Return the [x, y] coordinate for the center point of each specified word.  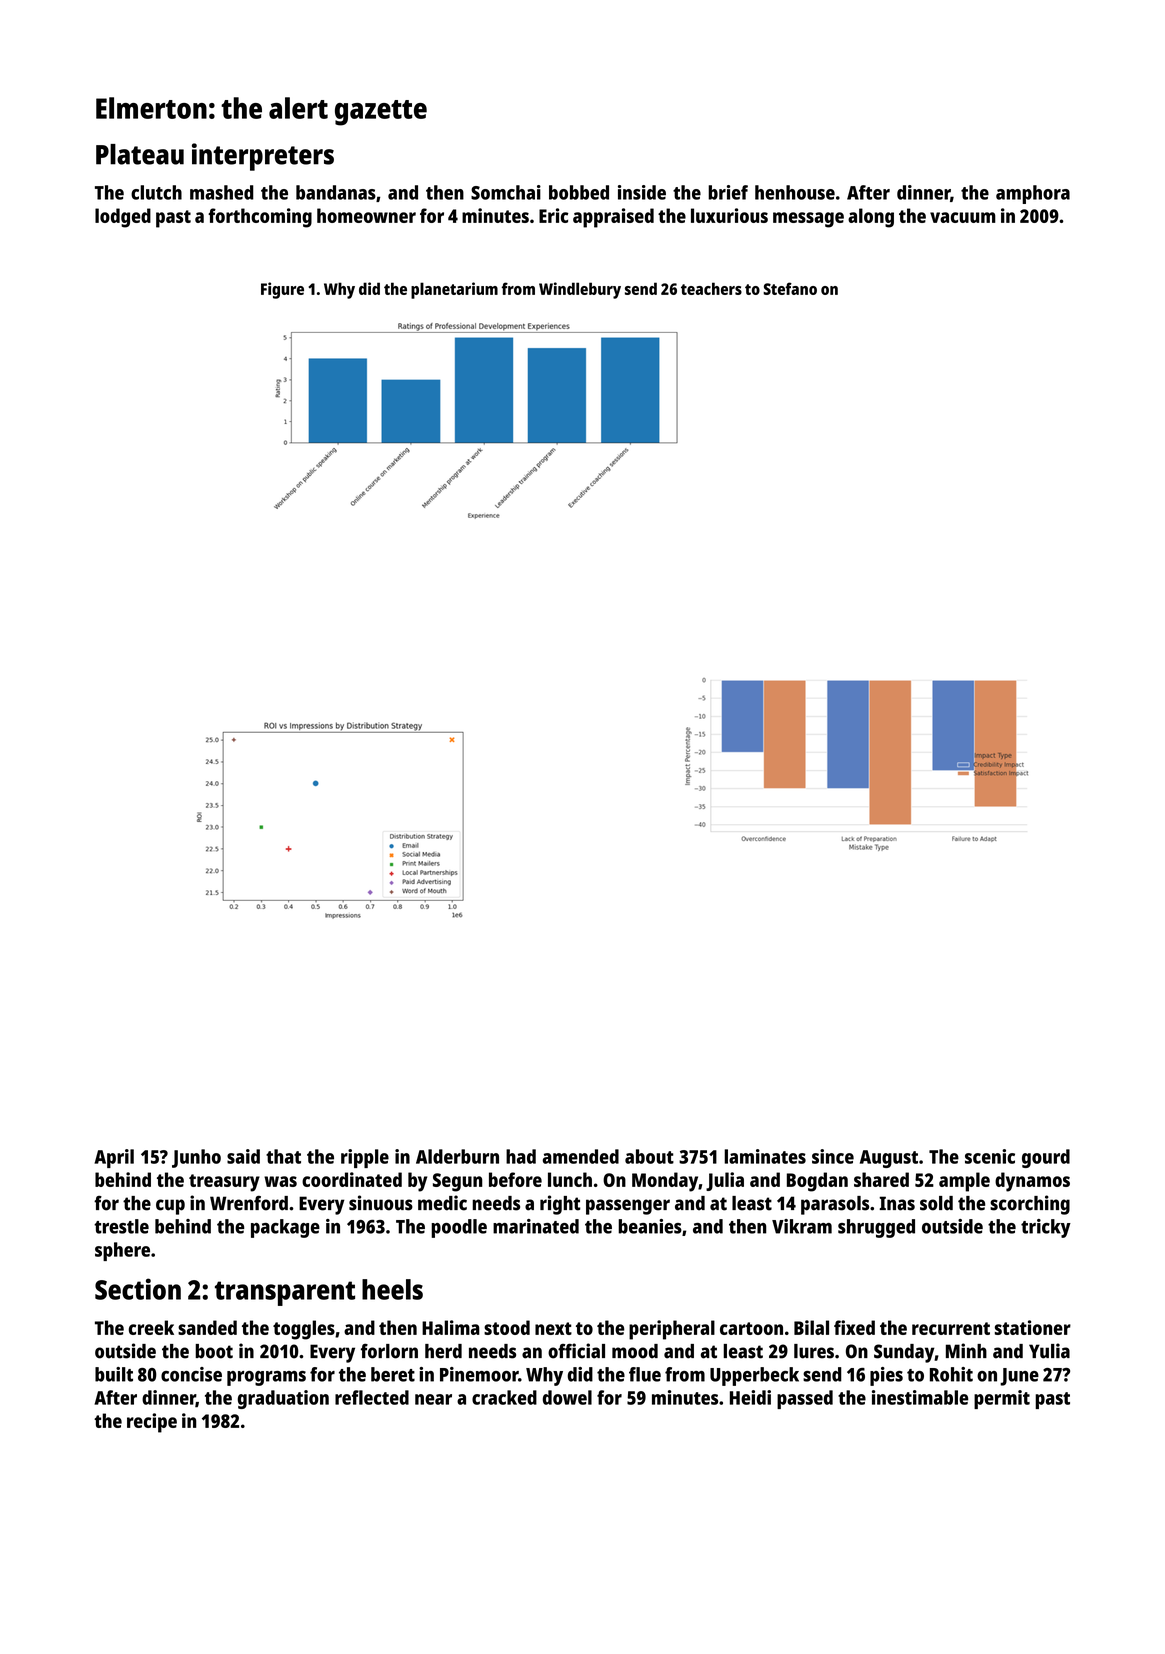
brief [728, 192]
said [243, 1156]
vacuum [963, 217]
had [521, 1156]
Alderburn [457, 1156]
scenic [990, 1156]
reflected [372, 1397]
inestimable [920, 1397]
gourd [1046, 1158]
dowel [567, 1397]
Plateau [140, 154]
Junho [196, 1158]
